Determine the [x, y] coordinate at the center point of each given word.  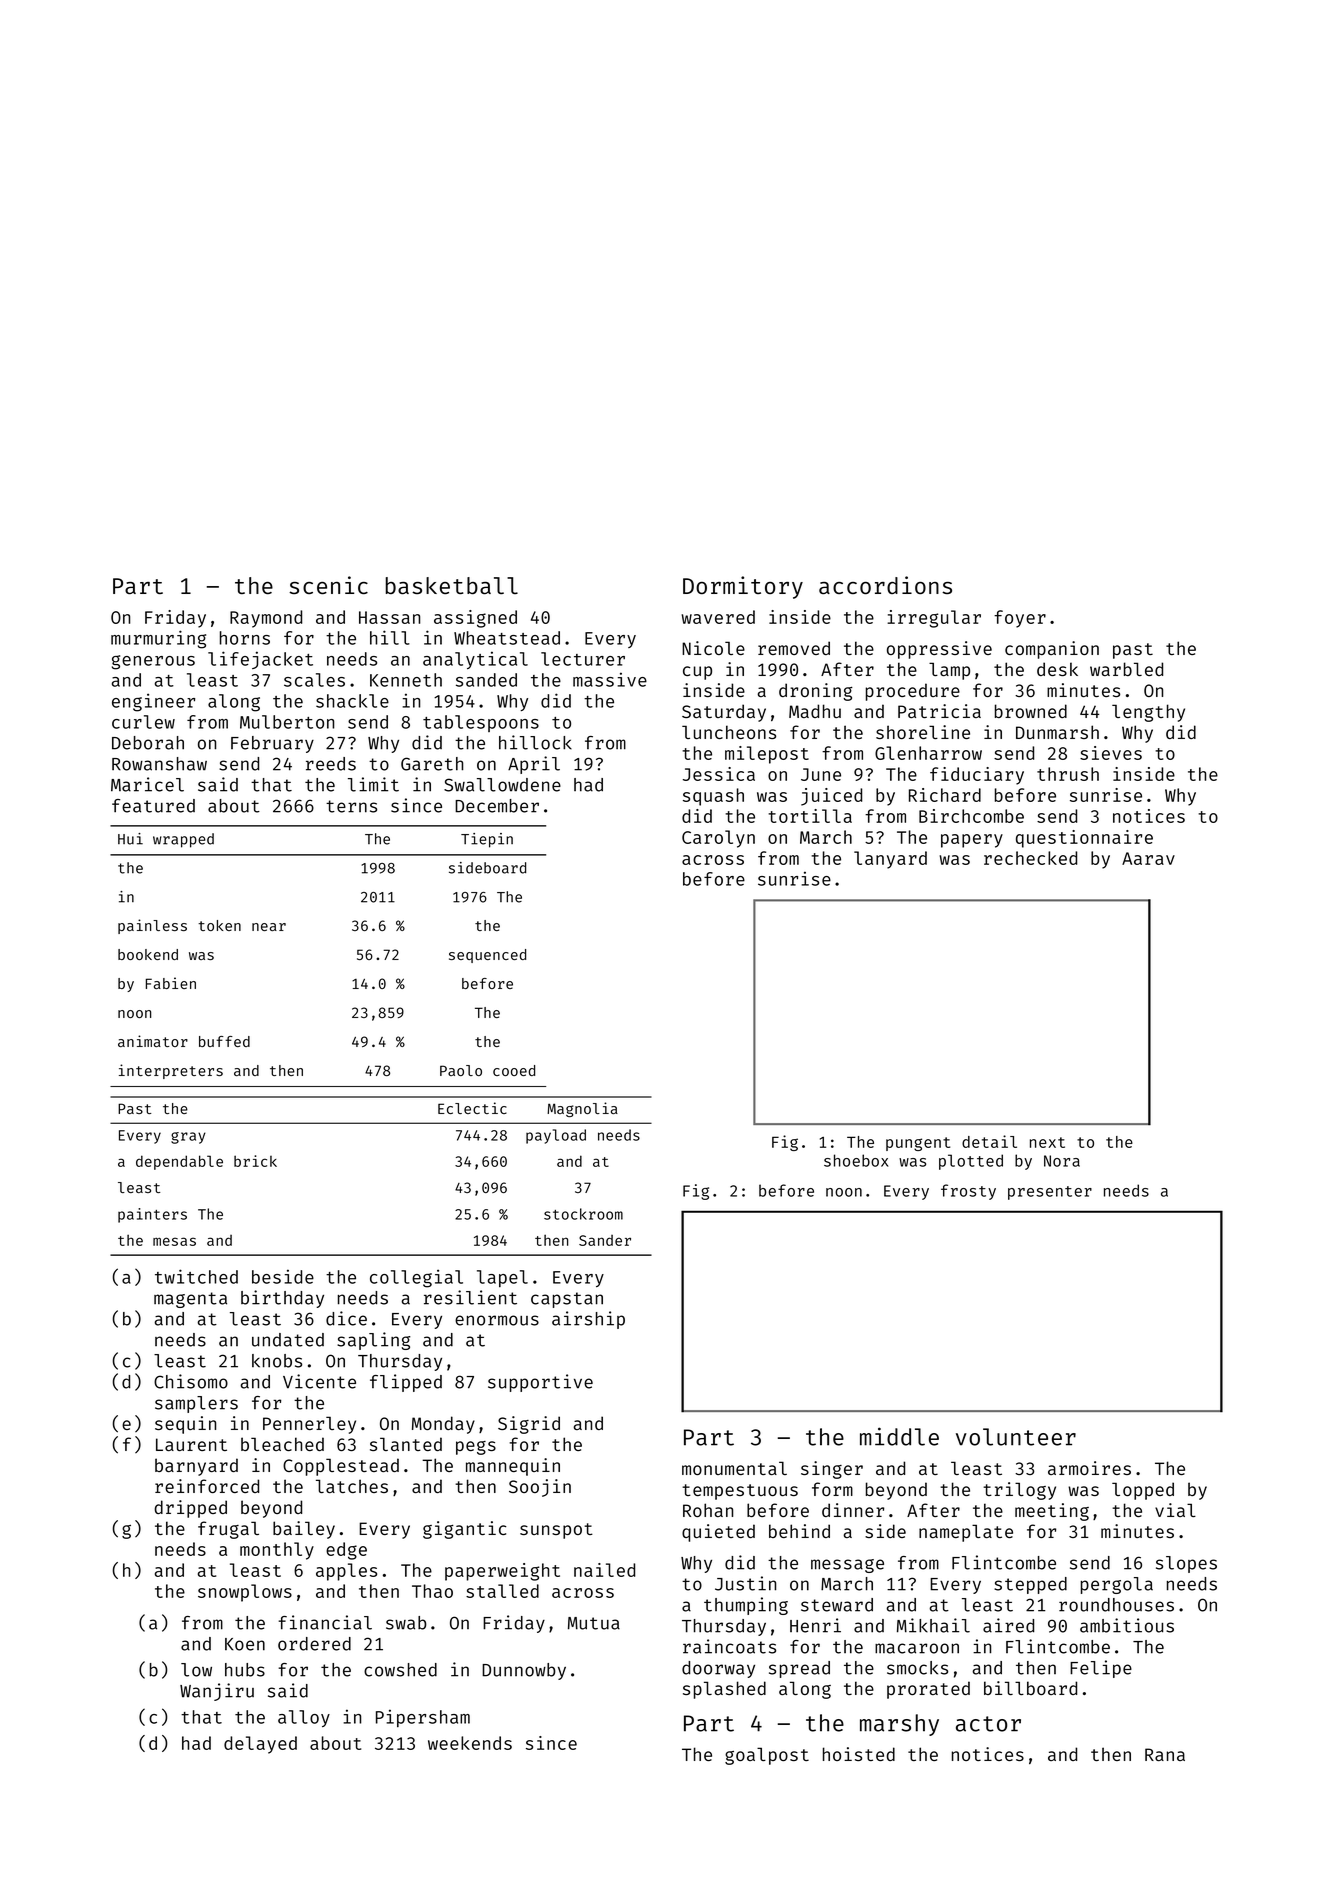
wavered [718, 617]
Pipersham [423, 1718]
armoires [1089, 1468]
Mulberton [287, 722]
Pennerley [309, 1425]
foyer [1020, 619]
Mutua [594, 1623]
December [497, 806]
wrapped [183, 840]
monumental [734, 1468]
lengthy [1148, 713]
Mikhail [933, 1625]
